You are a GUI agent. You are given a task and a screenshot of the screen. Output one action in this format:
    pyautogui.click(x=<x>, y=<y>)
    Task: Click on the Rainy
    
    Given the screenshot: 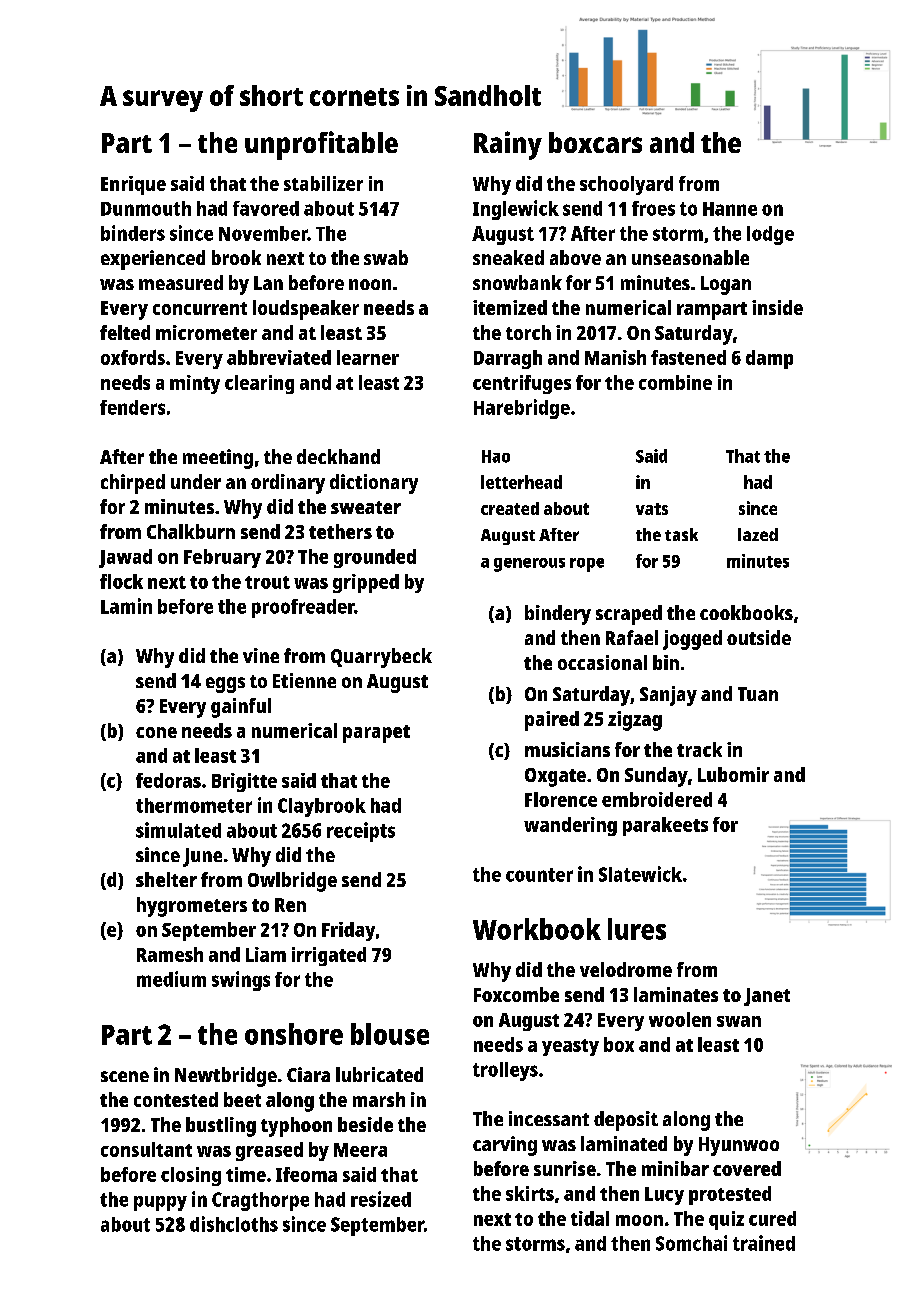 What is the action you would take?
    pyautogui.click(x=508, y=145)
